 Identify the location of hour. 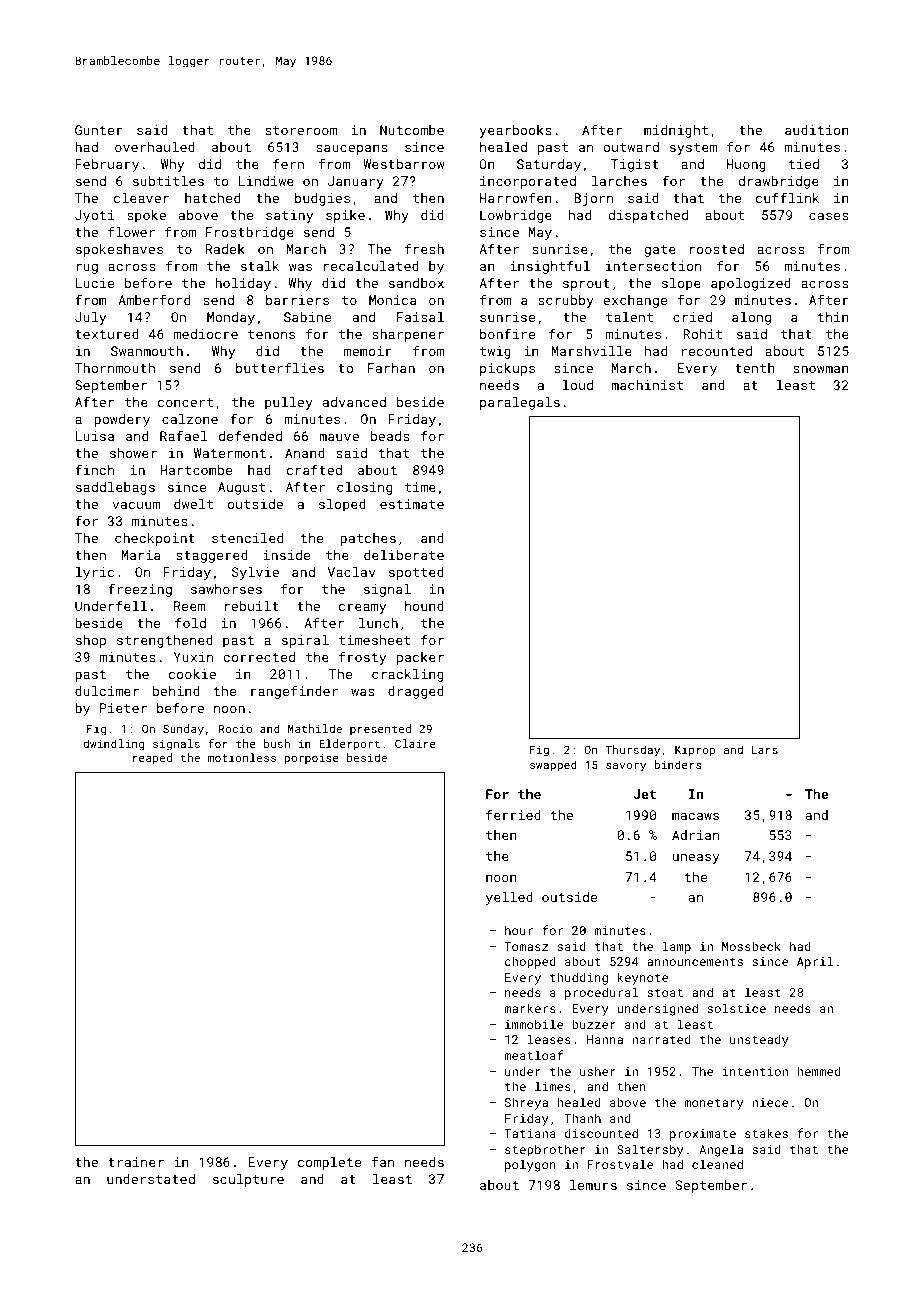
(519, 930).
